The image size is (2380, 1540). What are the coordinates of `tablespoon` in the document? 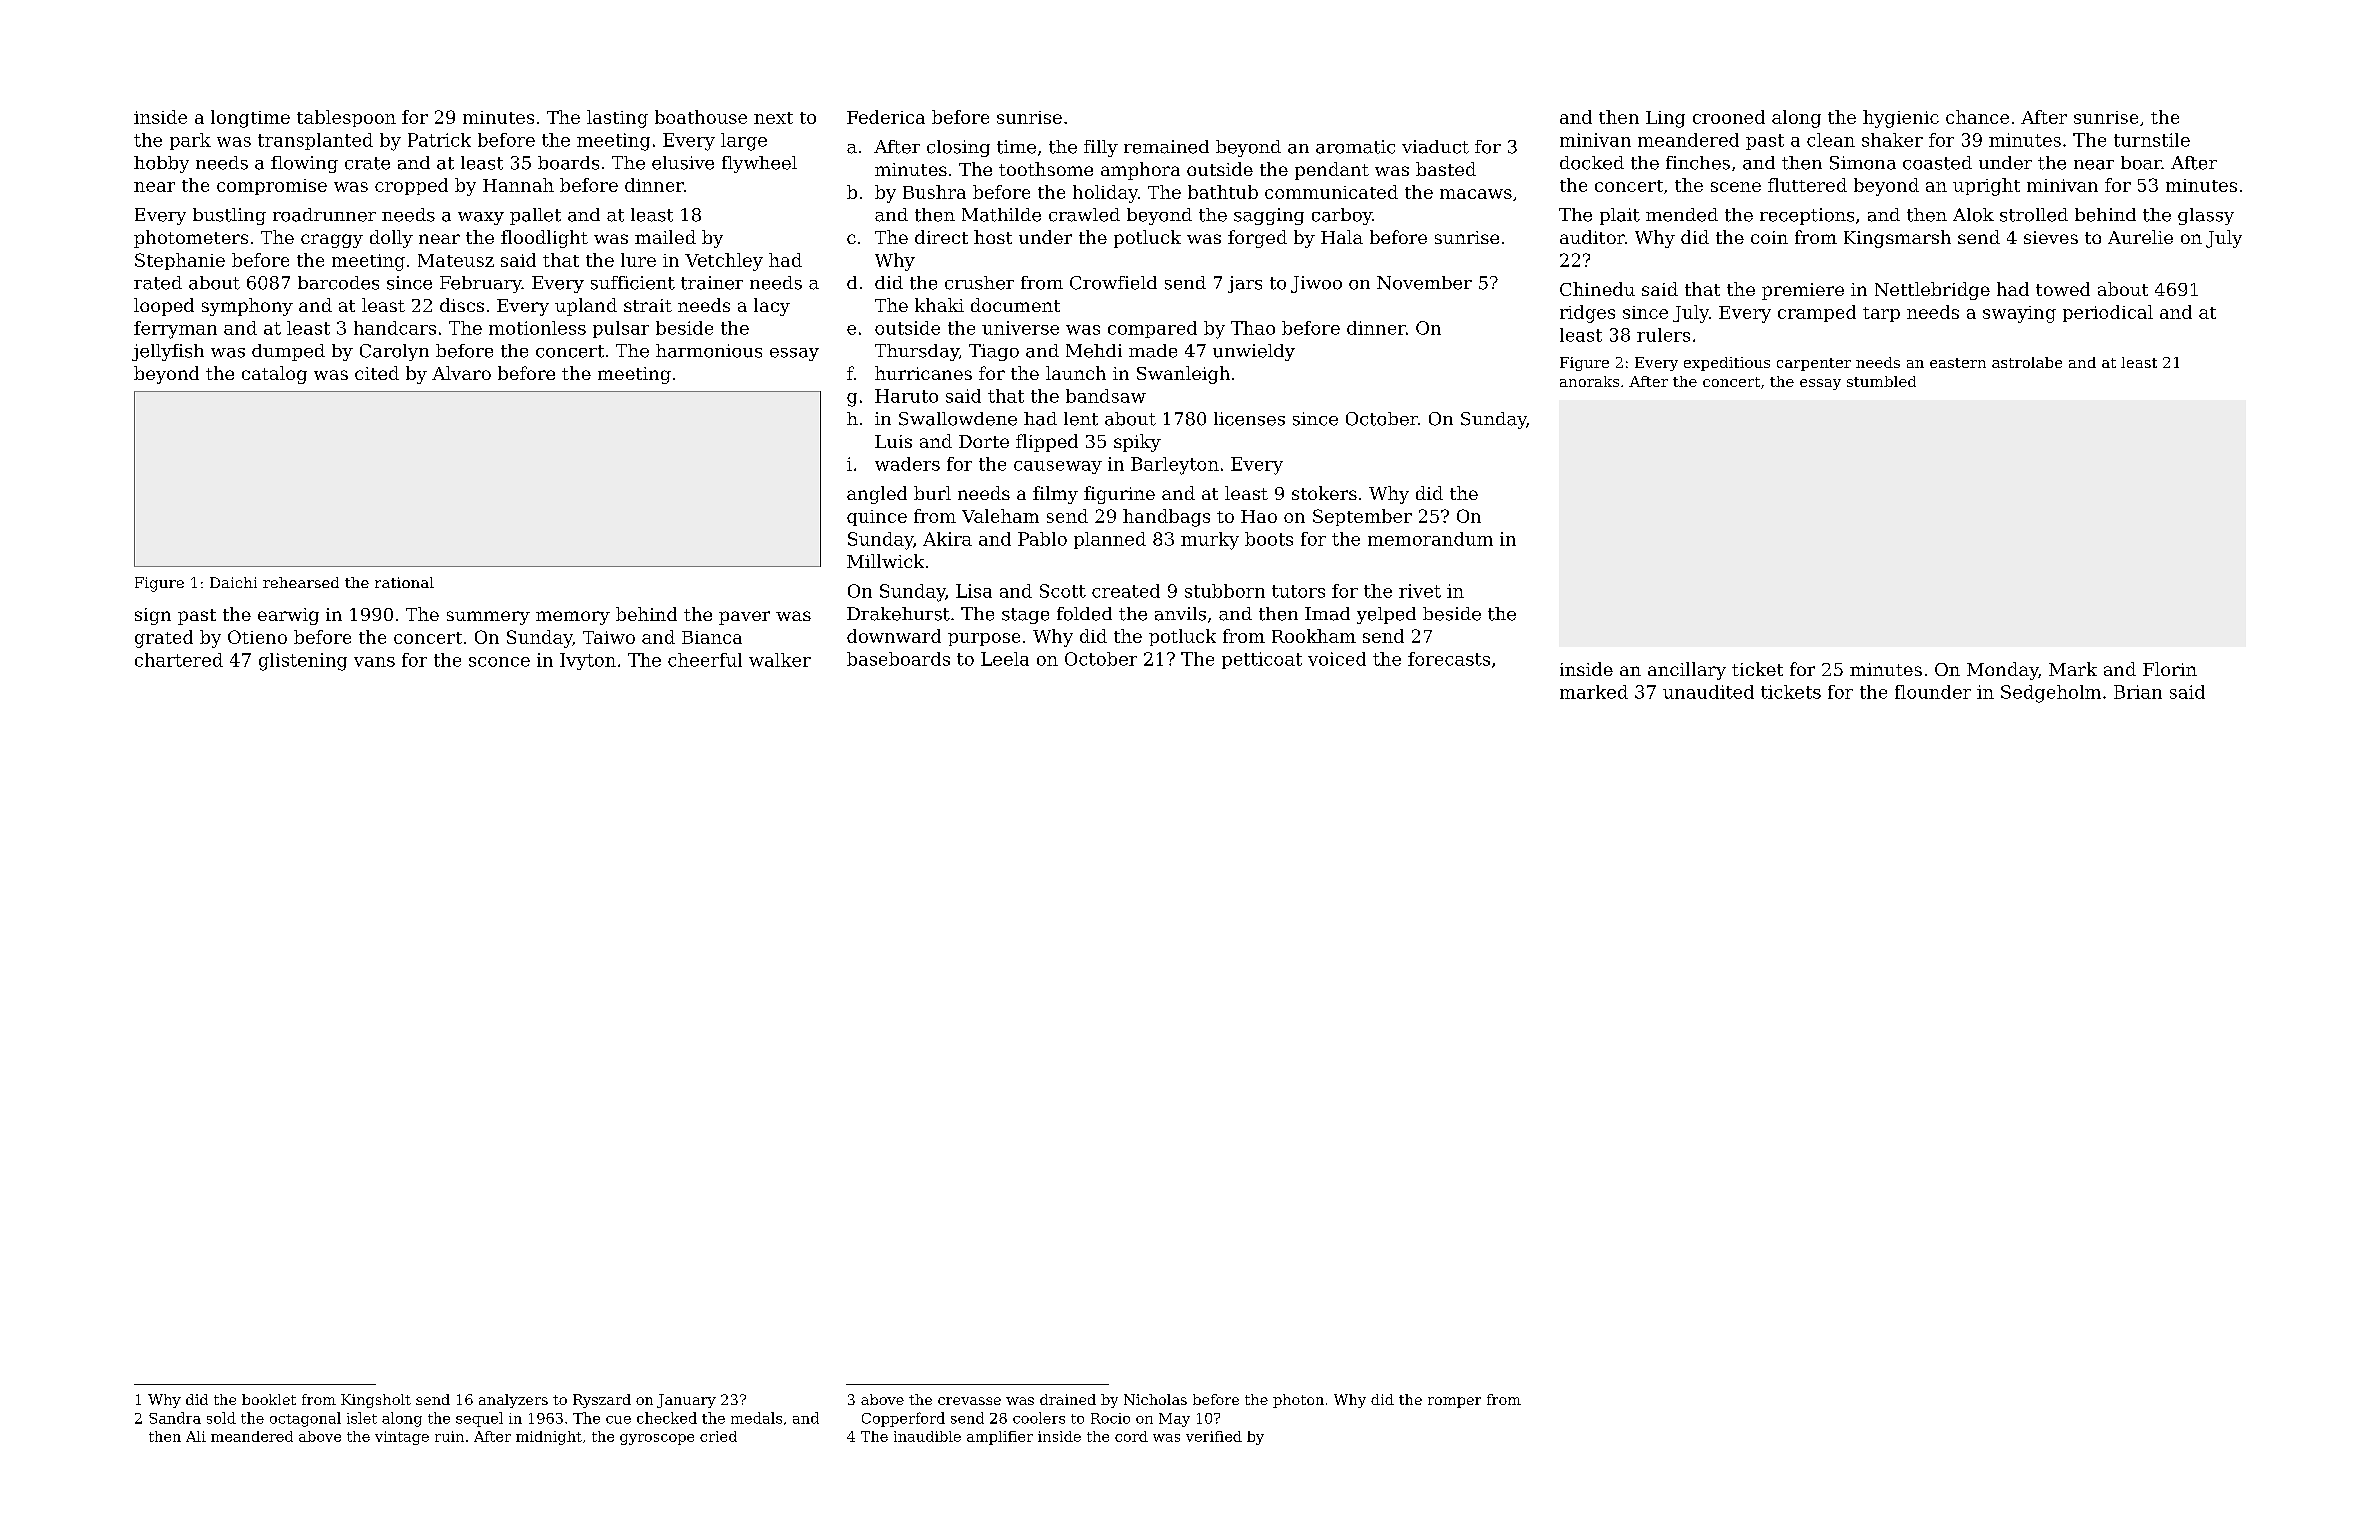 It's located at (346, 118).
